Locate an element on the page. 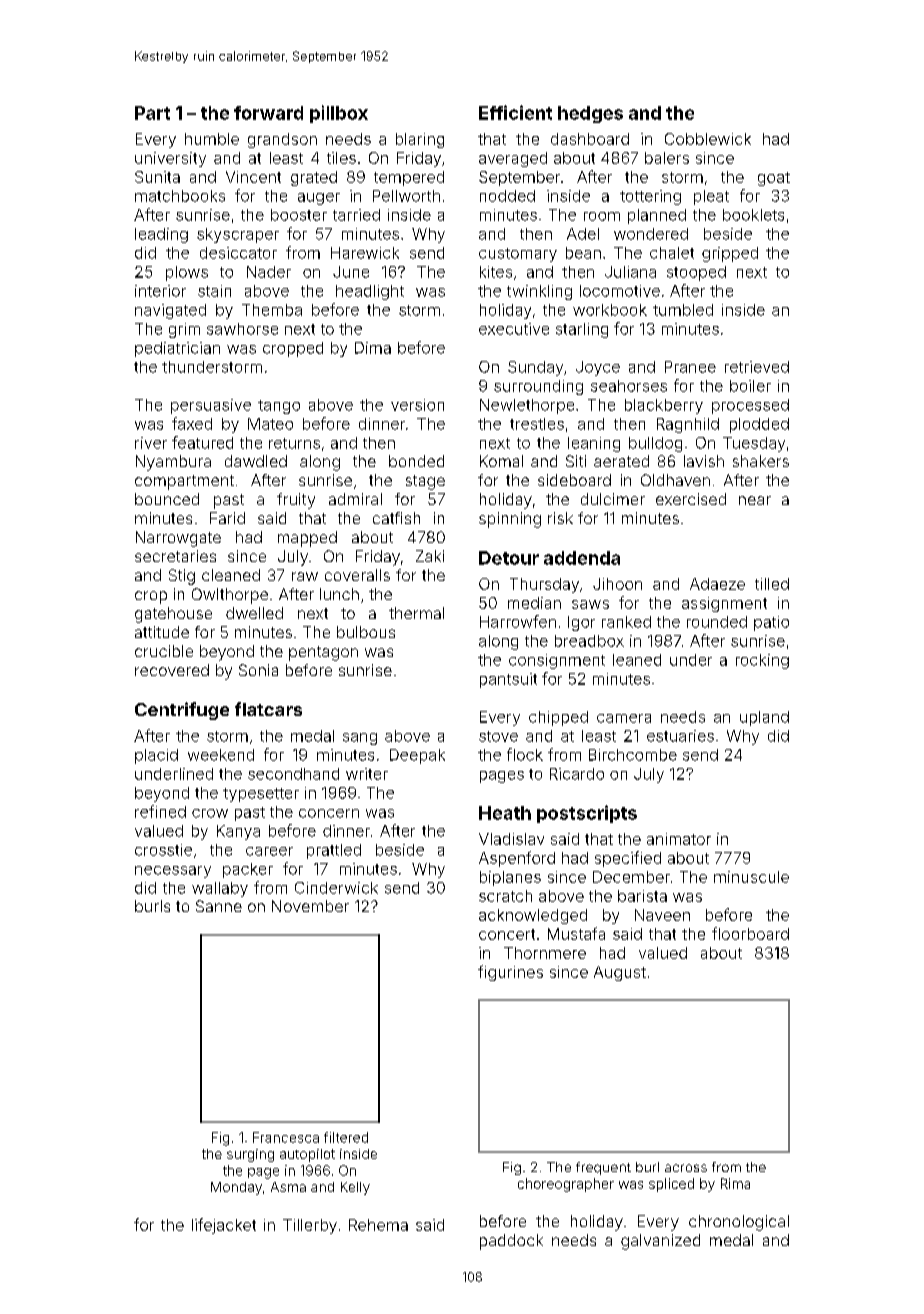 The width and height of the image is (924, 1314). Efficient is located at coordinates (515, 112).
